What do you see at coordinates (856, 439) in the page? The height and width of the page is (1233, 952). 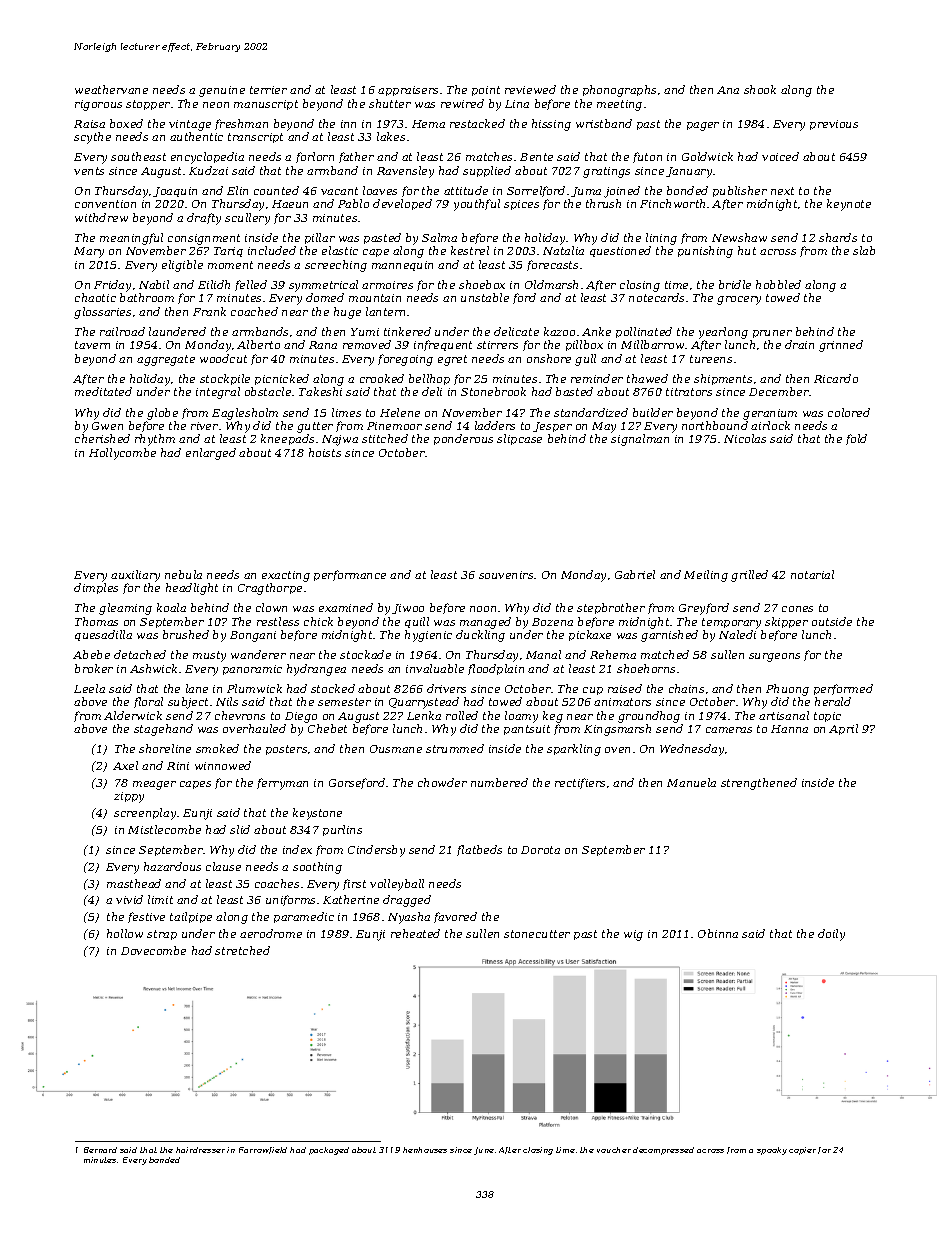 I see `fold` at bounding box center [856, 439].
